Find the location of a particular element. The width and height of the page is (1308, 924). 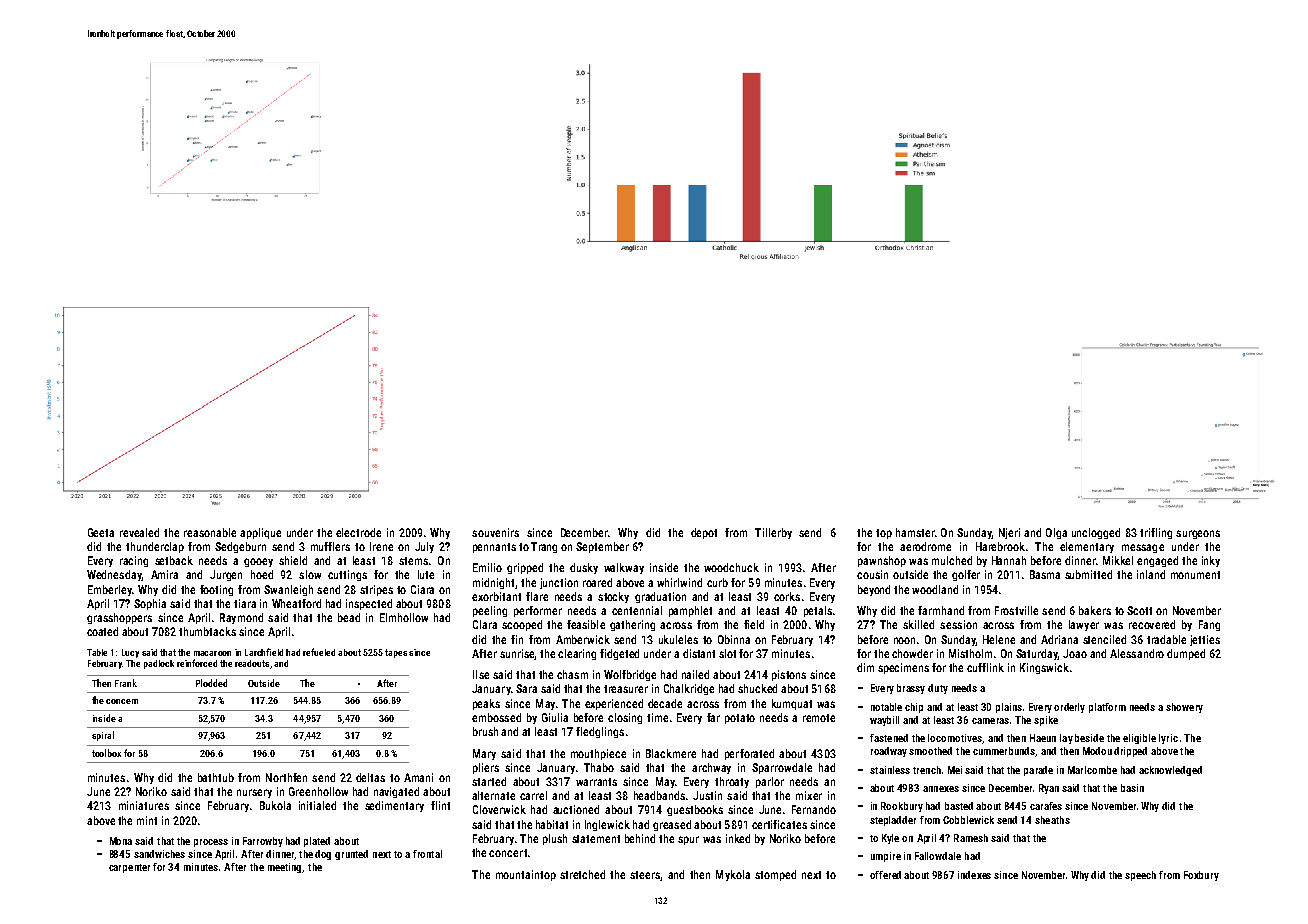

pliers is located at coordinates (486, 768).
